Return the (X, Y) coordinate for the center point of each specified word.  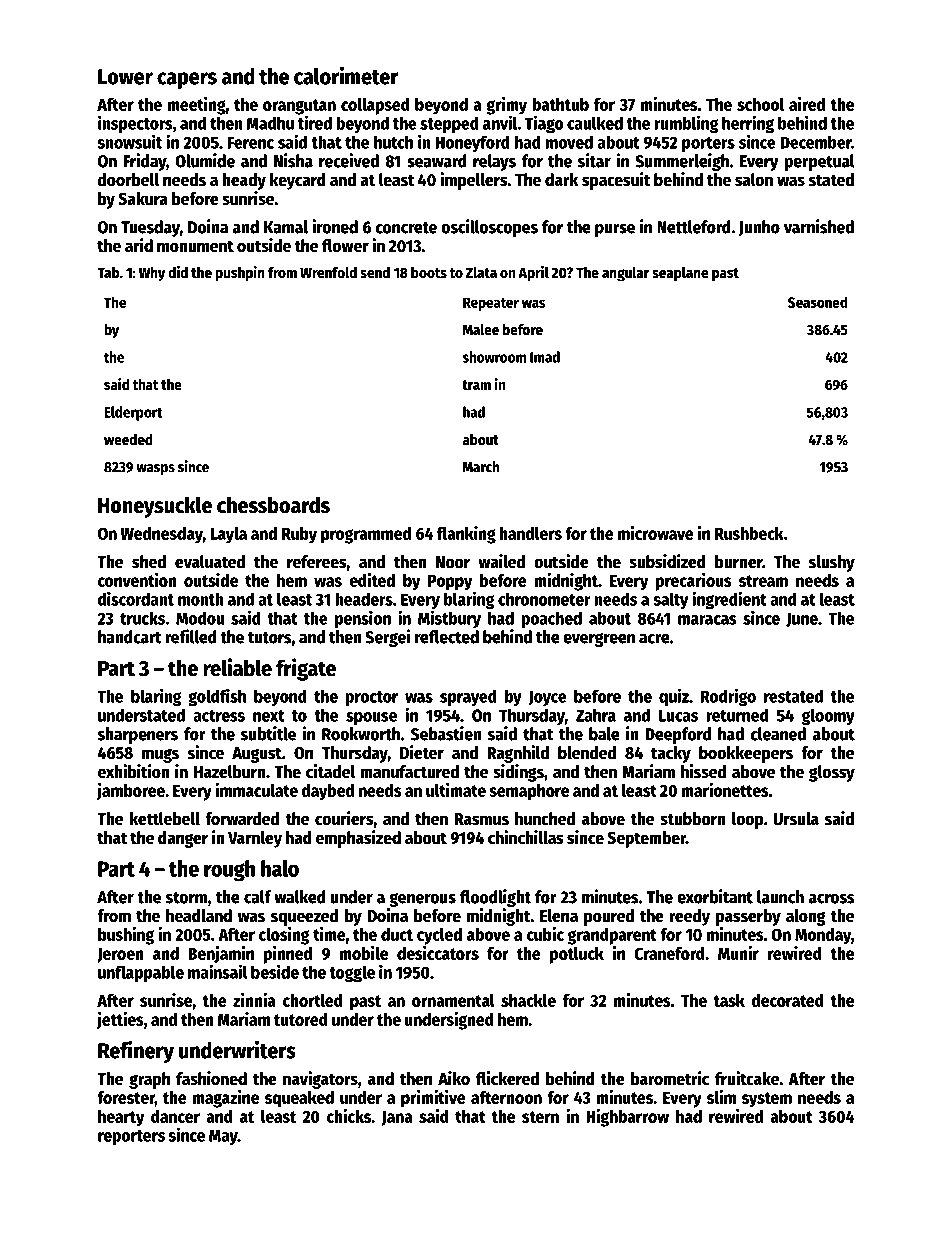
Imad (545, 357)
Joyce (547, 698)
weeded (128, 439)
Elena (559, 916)
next (269, 716)
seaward (437, 161)
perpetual (819, 162)
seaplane (680, 273)
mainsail (218, 971)
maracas (707, 620)
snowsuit (129, 141)
